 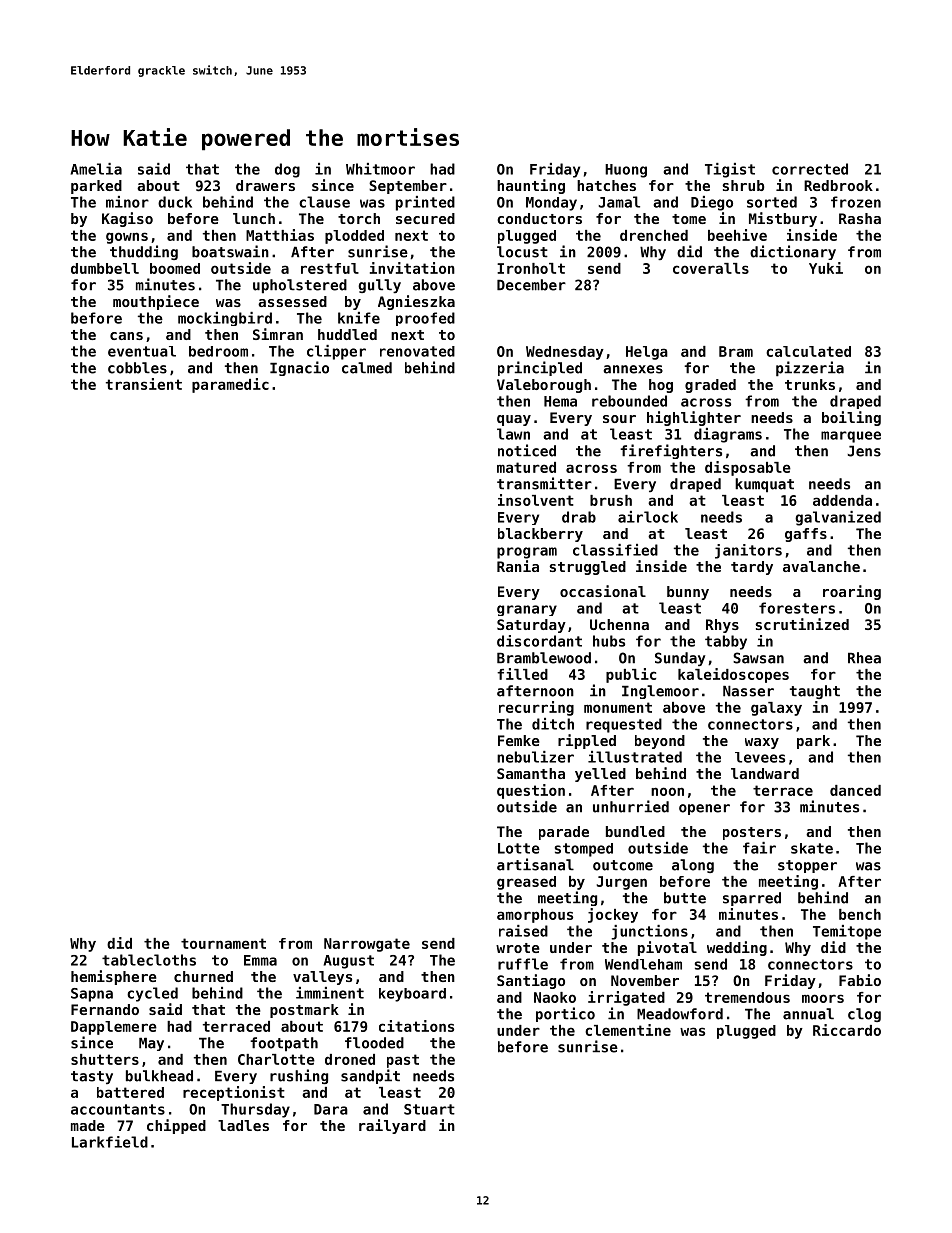 What do you see at coordinates (519, 740) in the screenshot?
I see `Femke` at bounding box center [519, 740].
